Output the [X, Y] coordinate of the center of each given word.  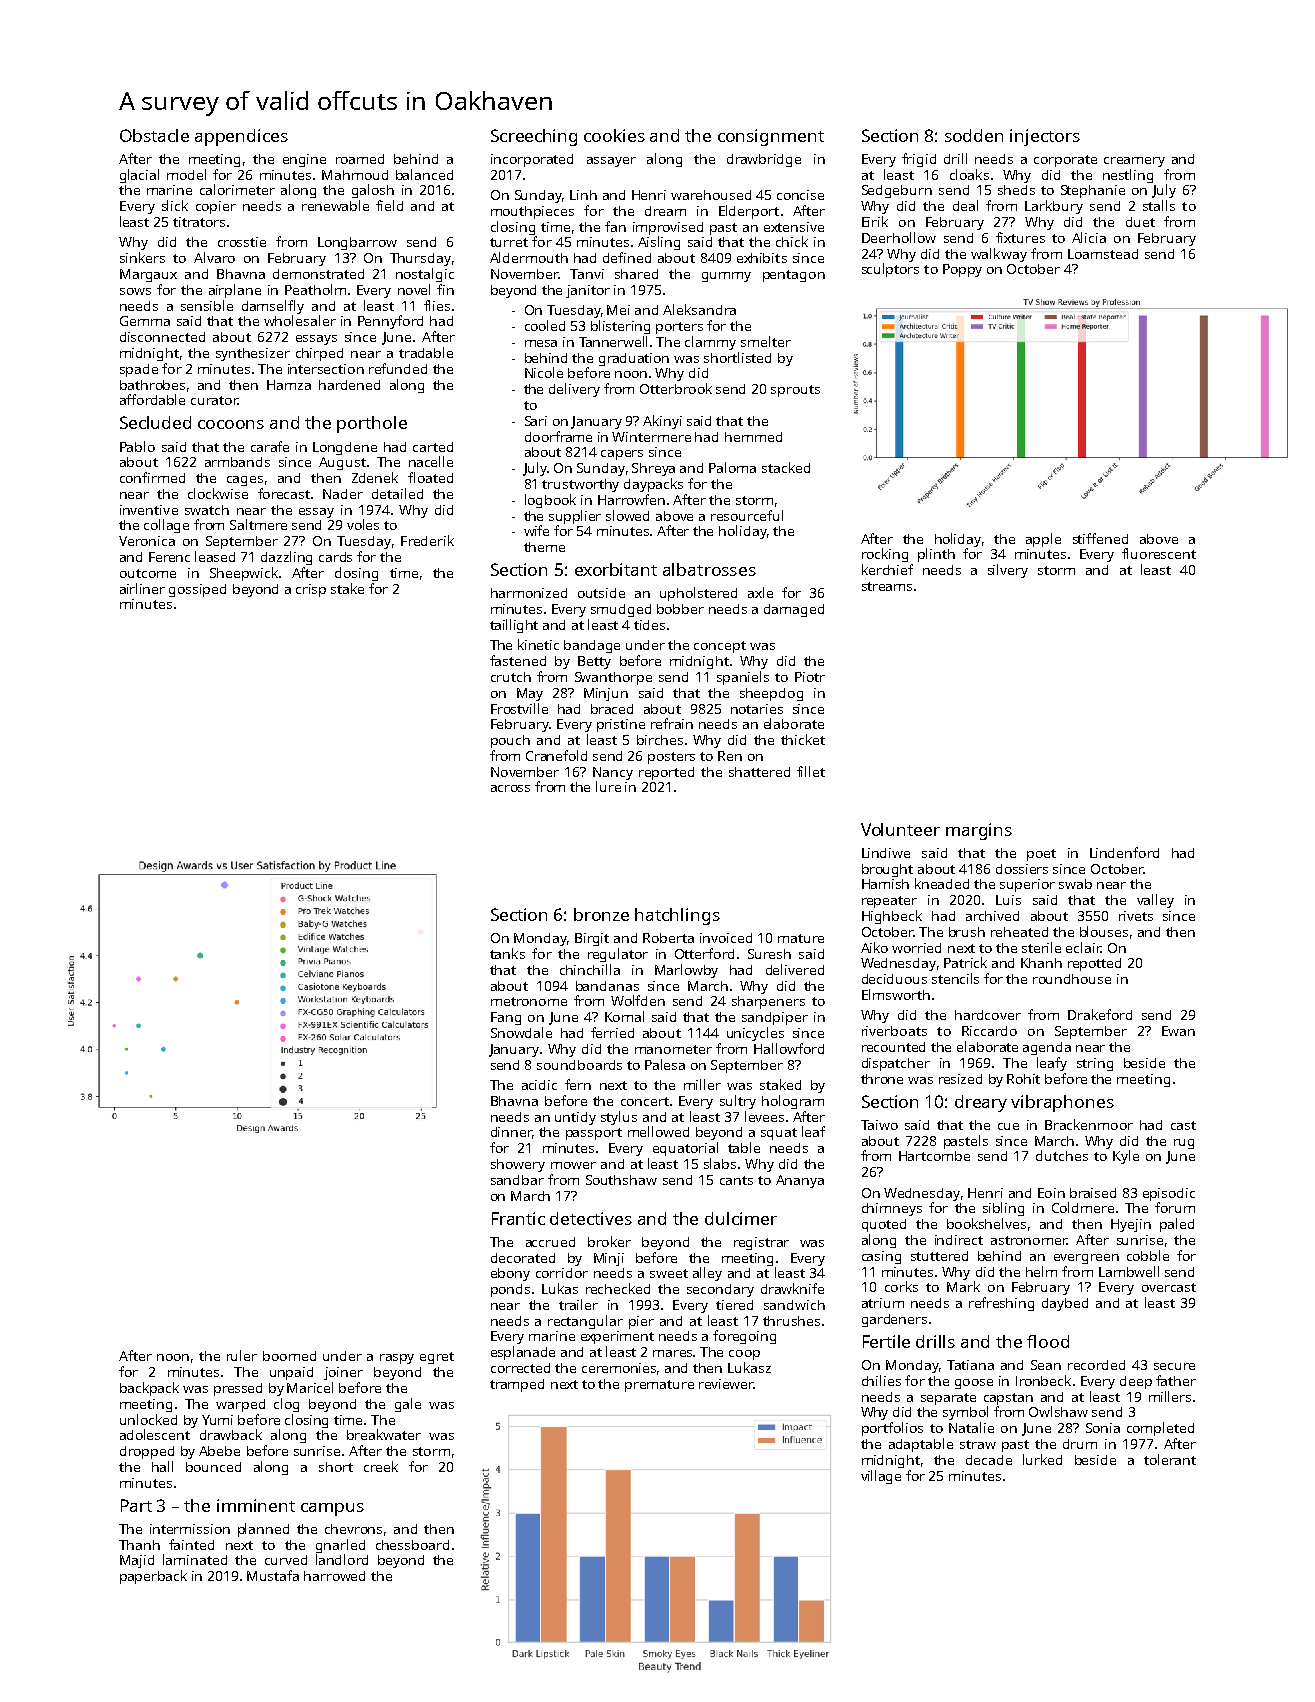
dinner [511, 1132]
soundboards [579, 1065]
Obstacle [154, 135]
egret [437, 1358]
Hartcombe [934, 1156]
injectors [1045, 137]
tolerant [1170, 1459]
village [881, 1477]
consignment [771, 137]
